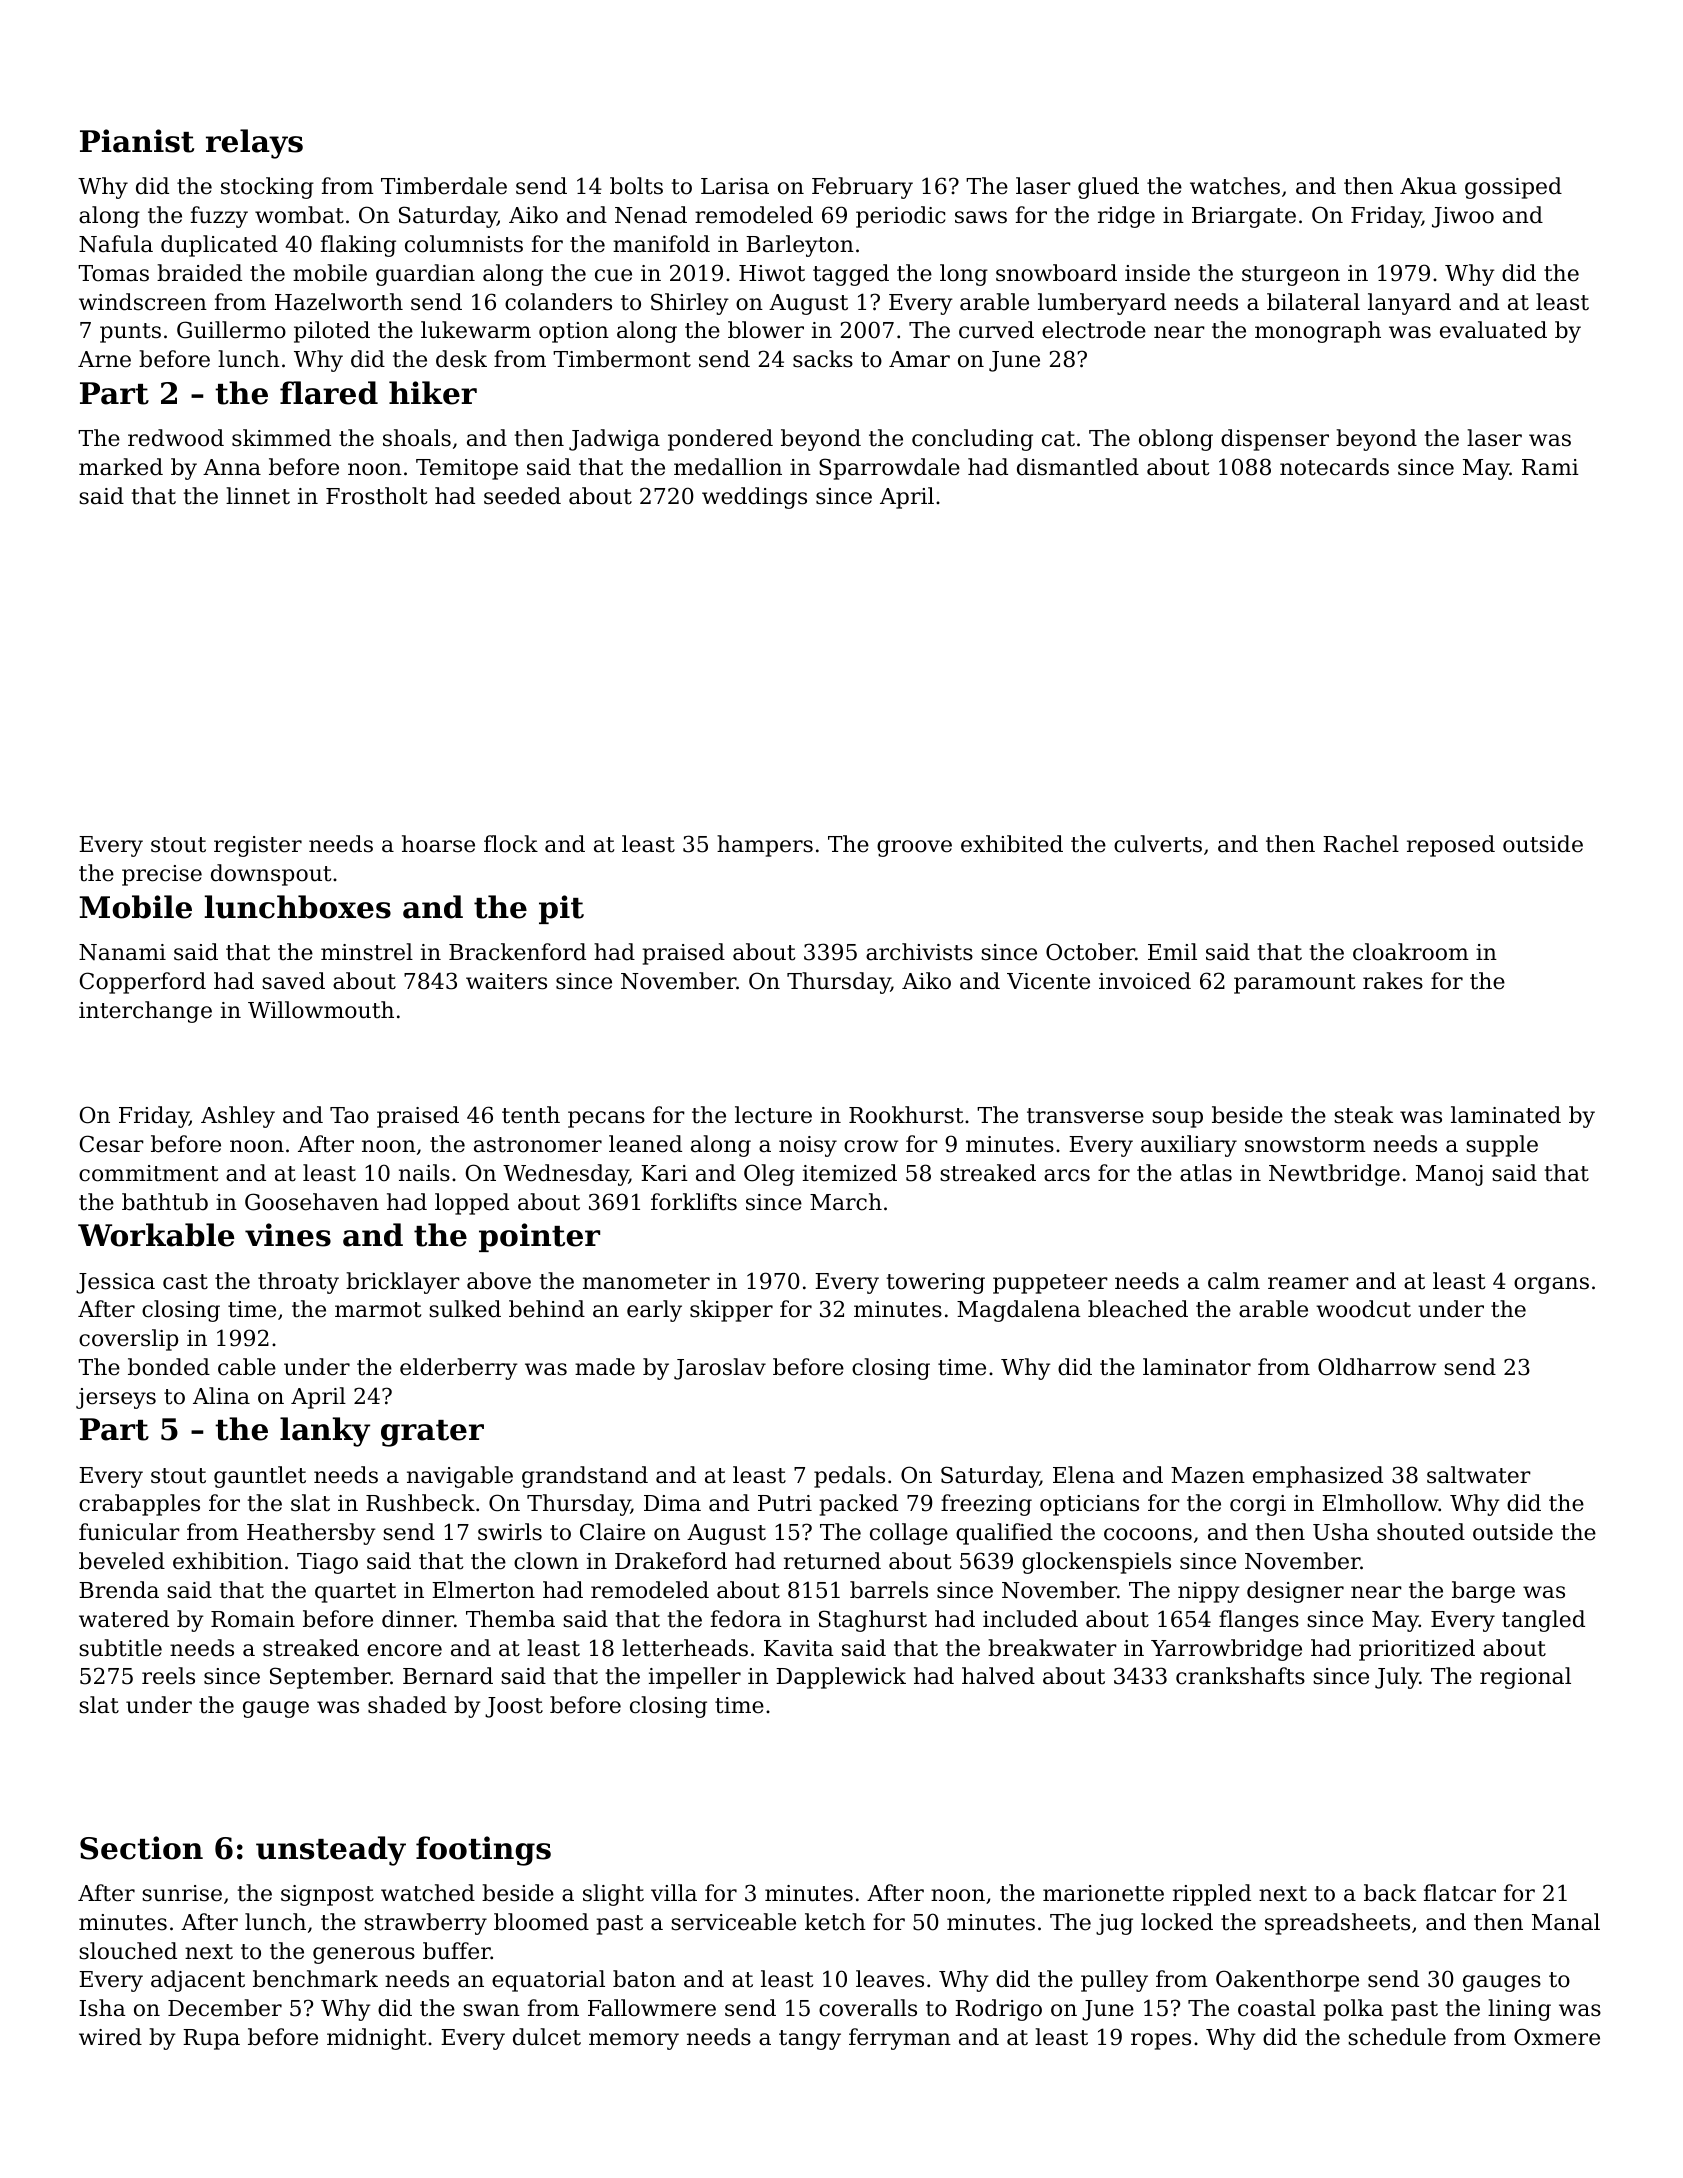 Image resolution: width=1683 pixels, height=2178 pixels. Describe the element at coordinates (139, 1505) in the document. I see `crabapples` at that location.
